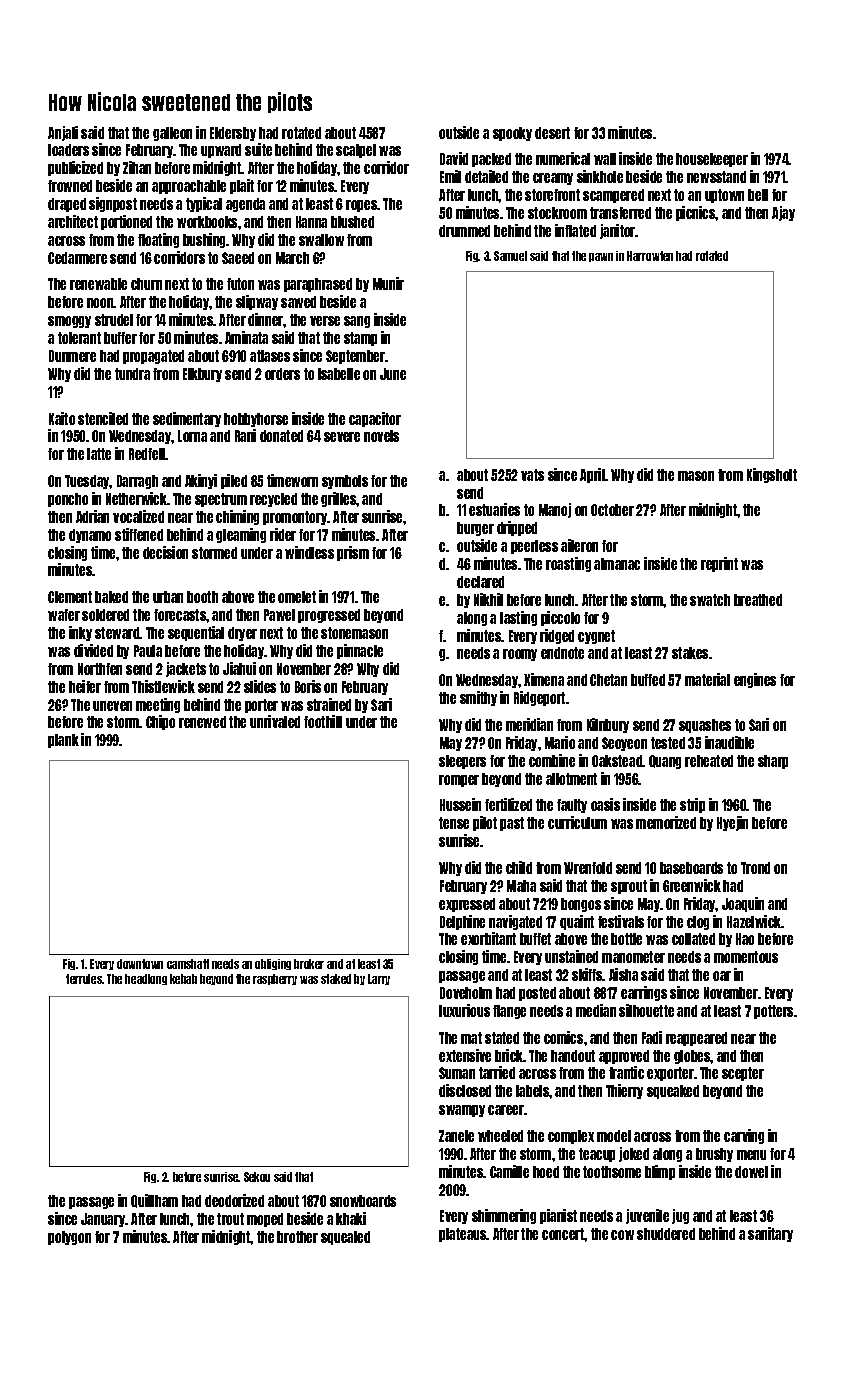  What do you see at coordinates (136, 498) in the document?
I see `Netherwick` at bounding box center [136, 498].
